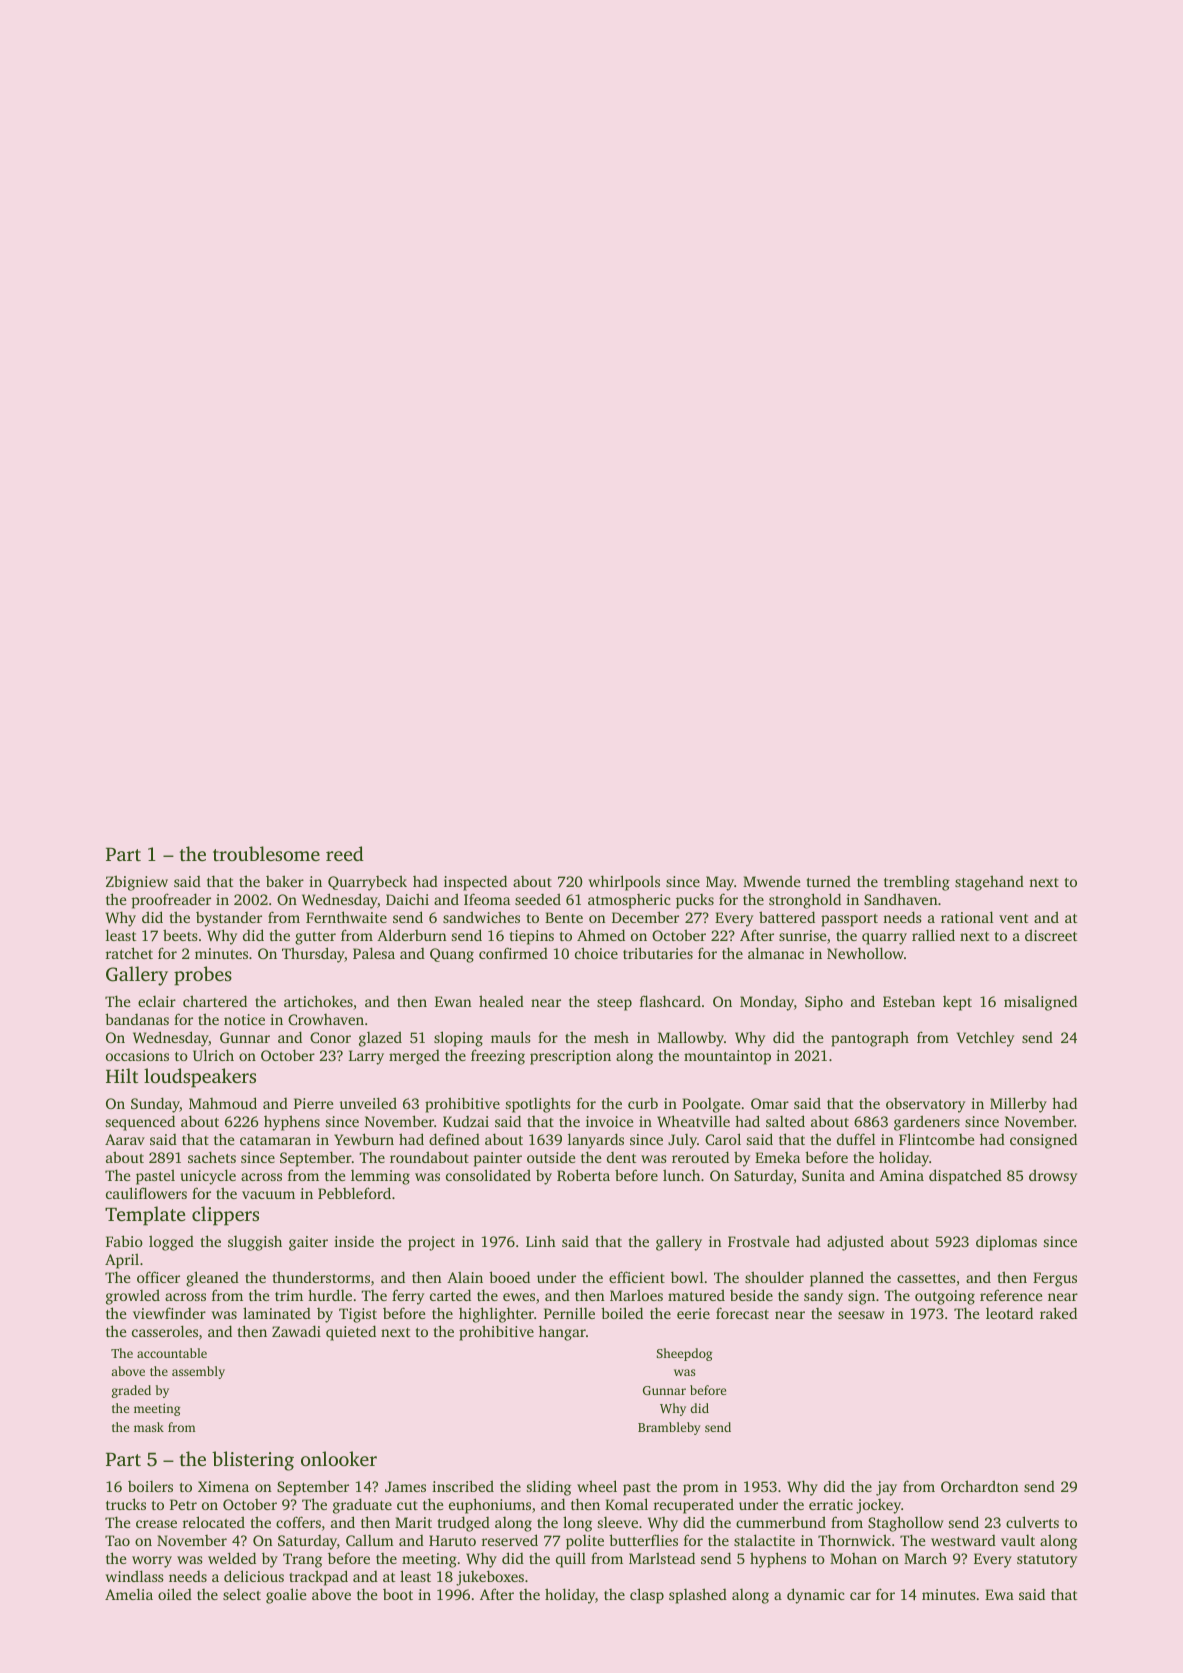 This screenshot has height=1673, width=1183. Describe the element at coordinates (203, 976) in the screenshot. I see `probes` at that location.
